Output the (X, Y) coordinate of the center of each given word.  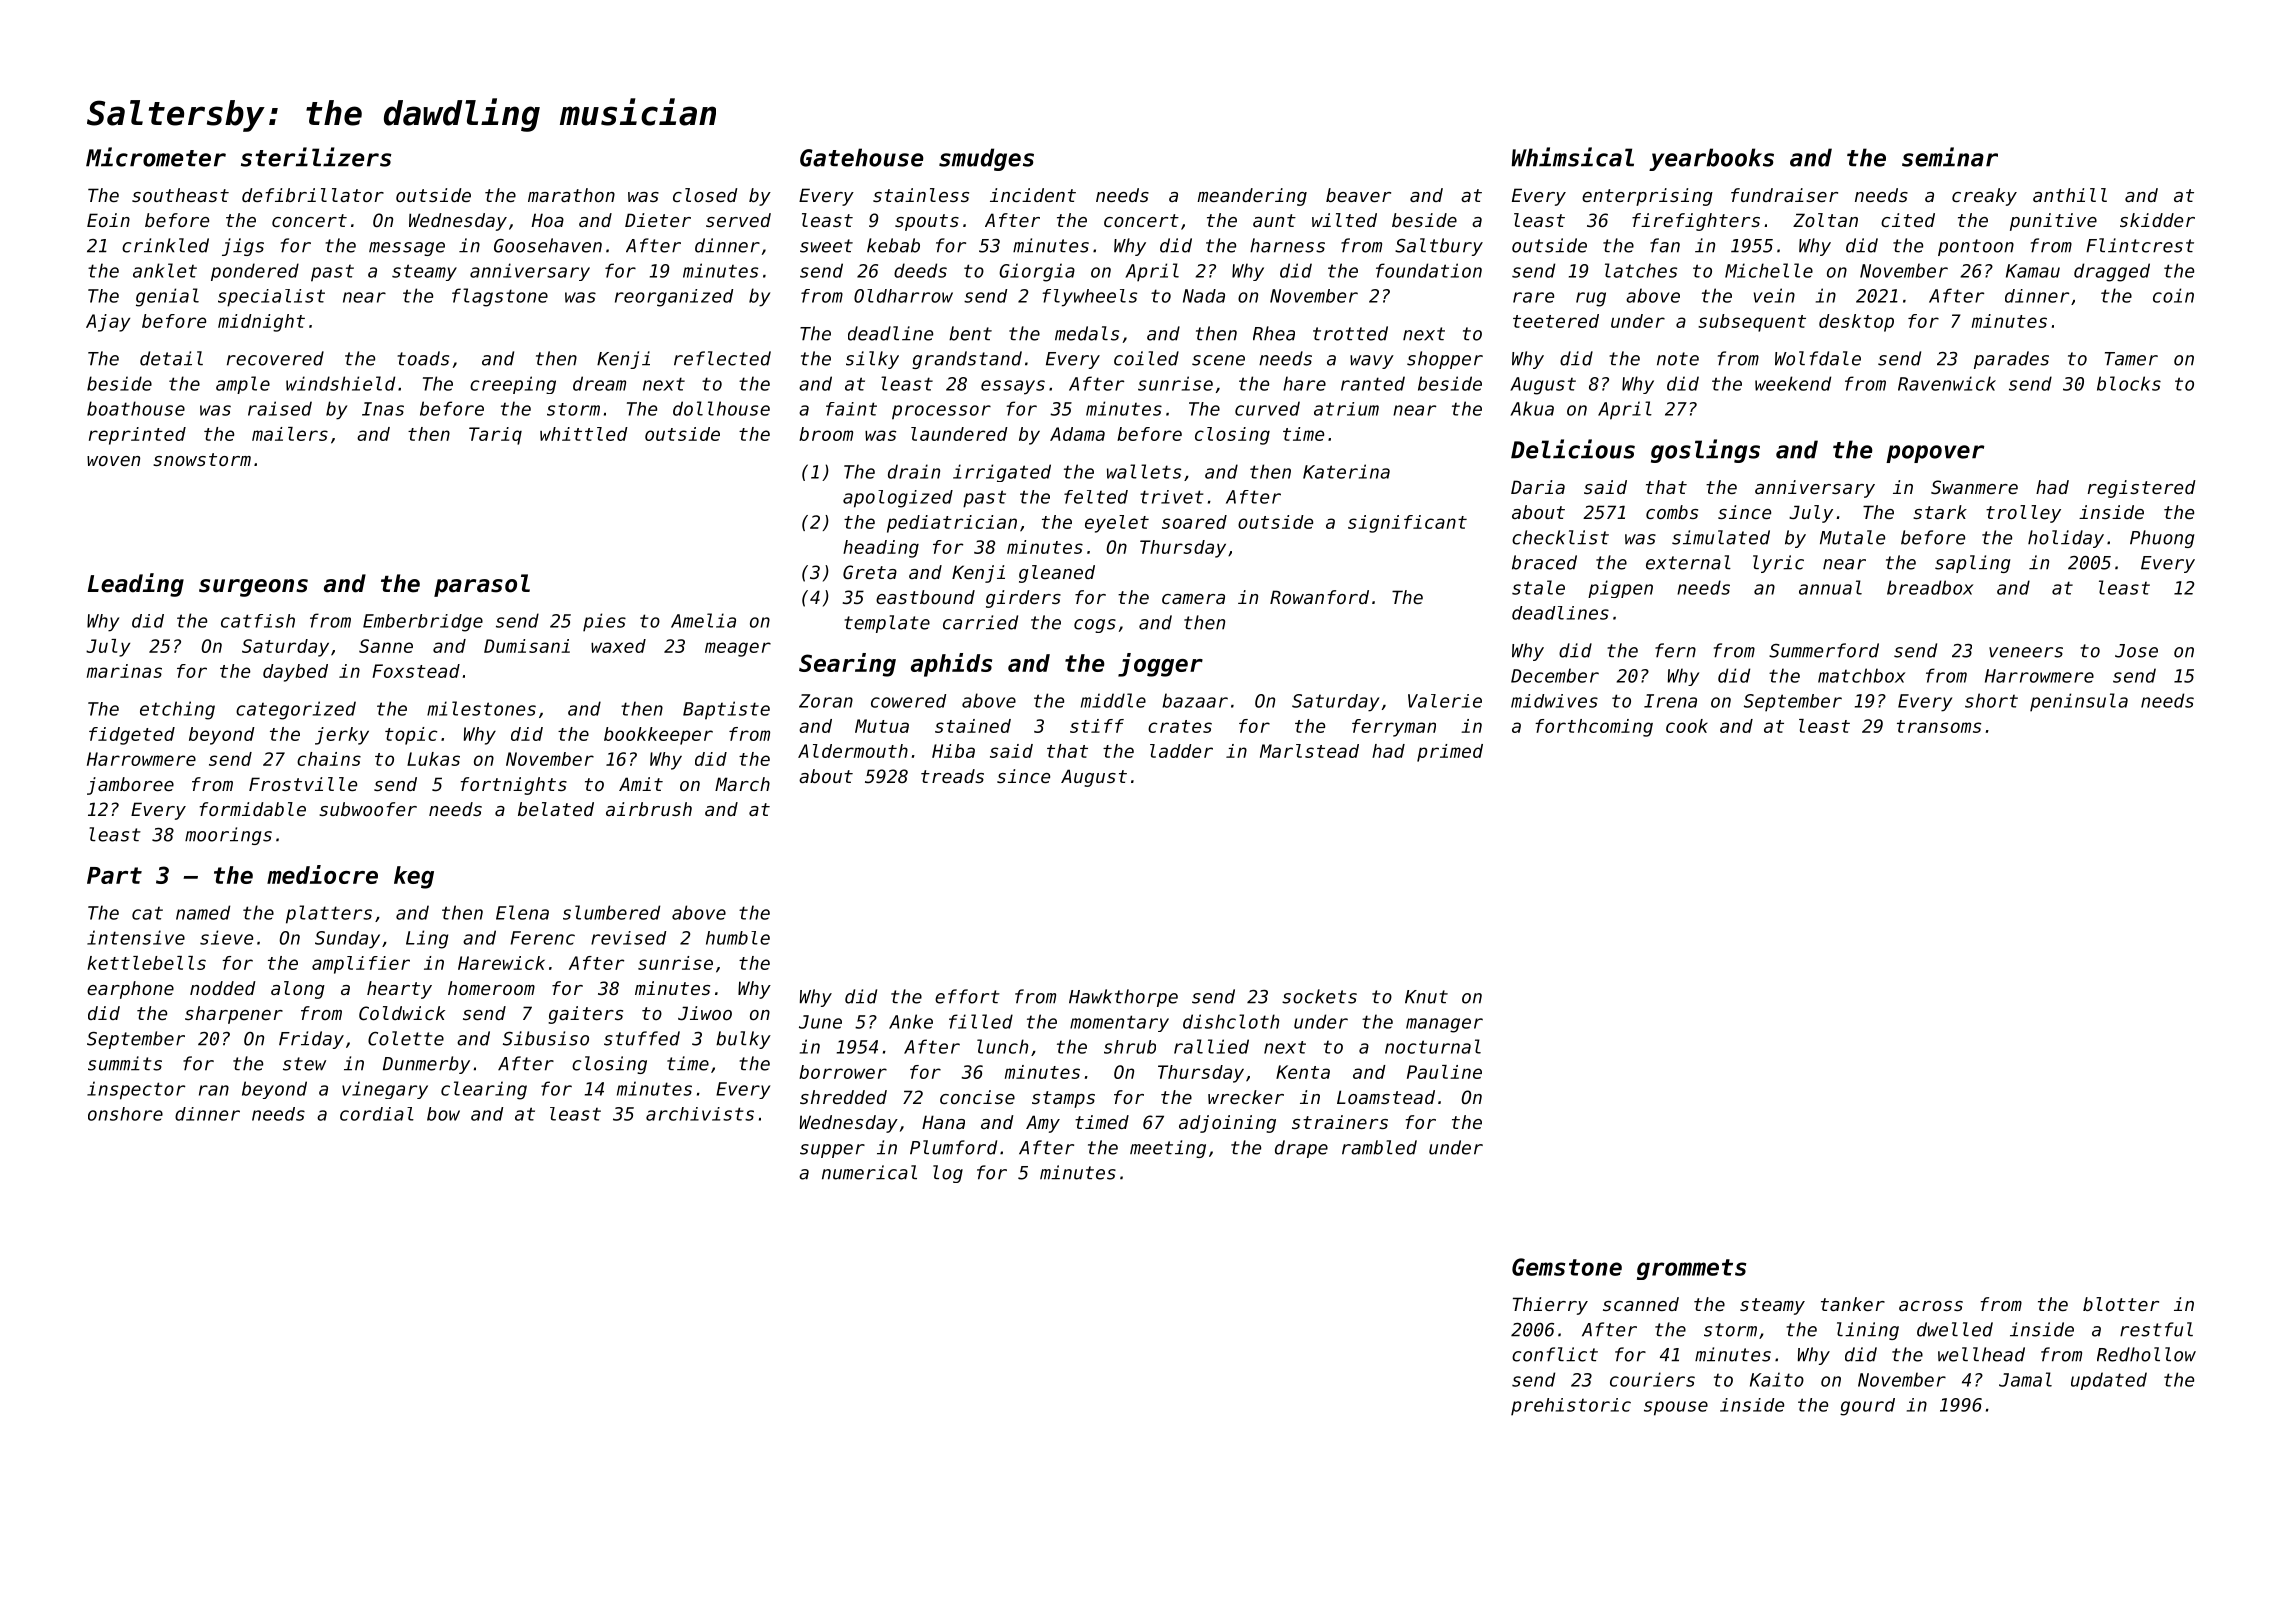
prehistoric (1571, 1407)
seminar (1950, 157)
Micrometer (156, 157)
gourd (1867, 1407)
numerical (869, 1172)
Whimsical (1573, 157)
